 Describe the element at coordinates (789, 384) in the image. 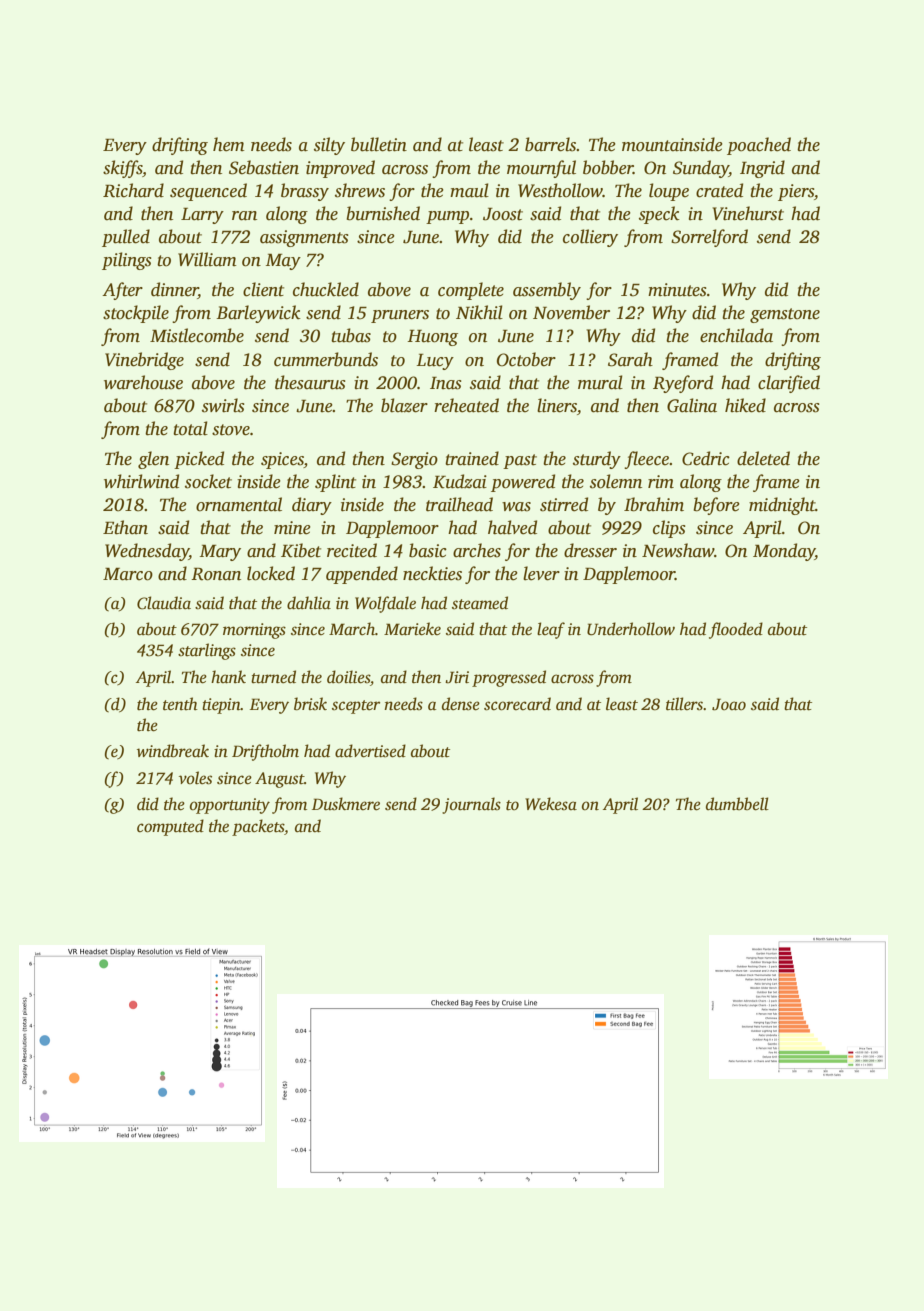

I see `clarified` at that location.
